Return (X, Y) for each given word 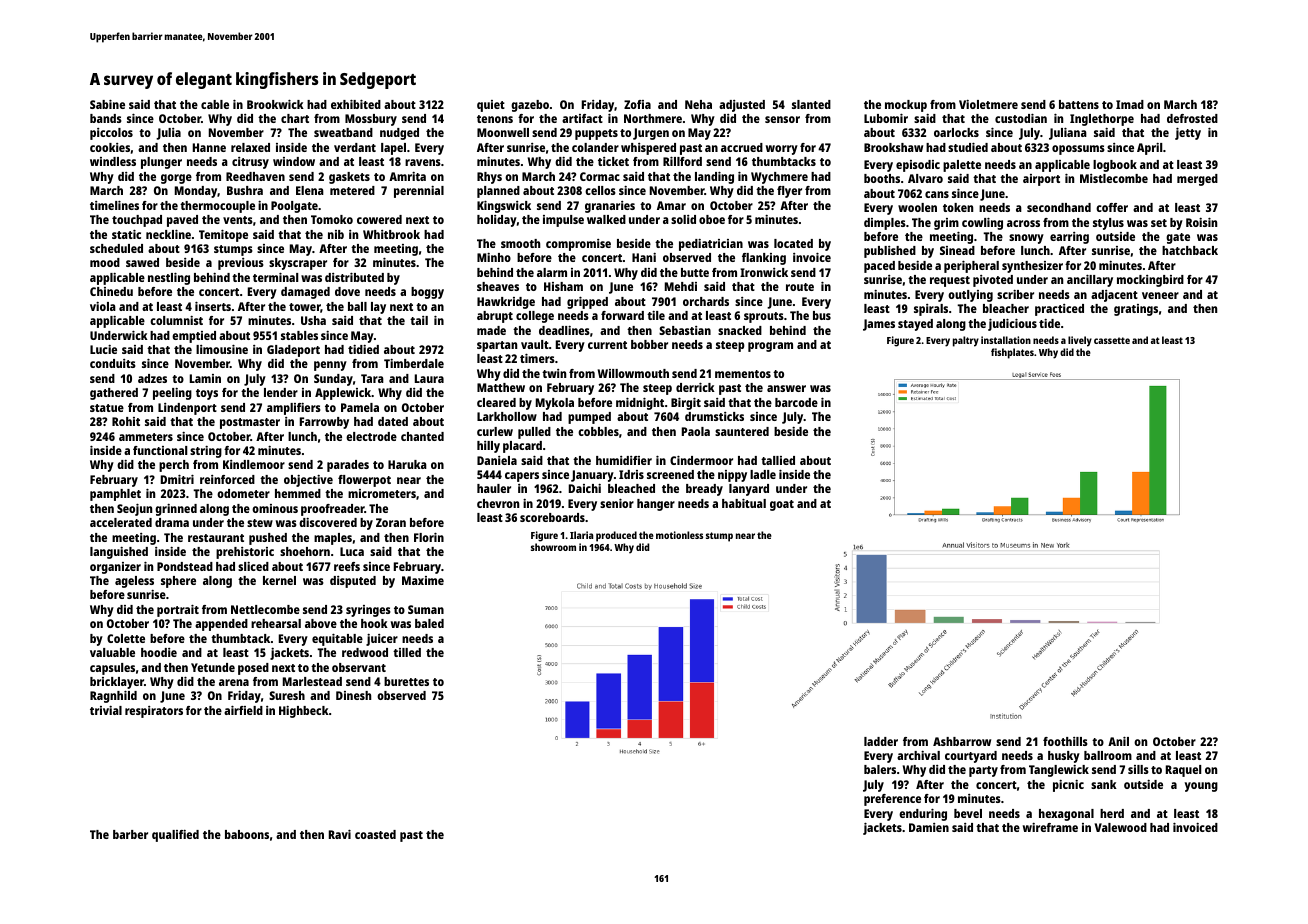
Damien (929, 827)
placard (522, 447)
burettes (406, 681)
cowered (379, 219)
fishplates (1012, 353)
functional (160, 450)
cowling (982, 224)
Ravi (340, 834)
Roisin (1201, 222)
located (793, 243)
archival (918, 755)
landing (714, 178)
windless (113, 161)
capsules (112, 669)
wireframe (1050, 827)
